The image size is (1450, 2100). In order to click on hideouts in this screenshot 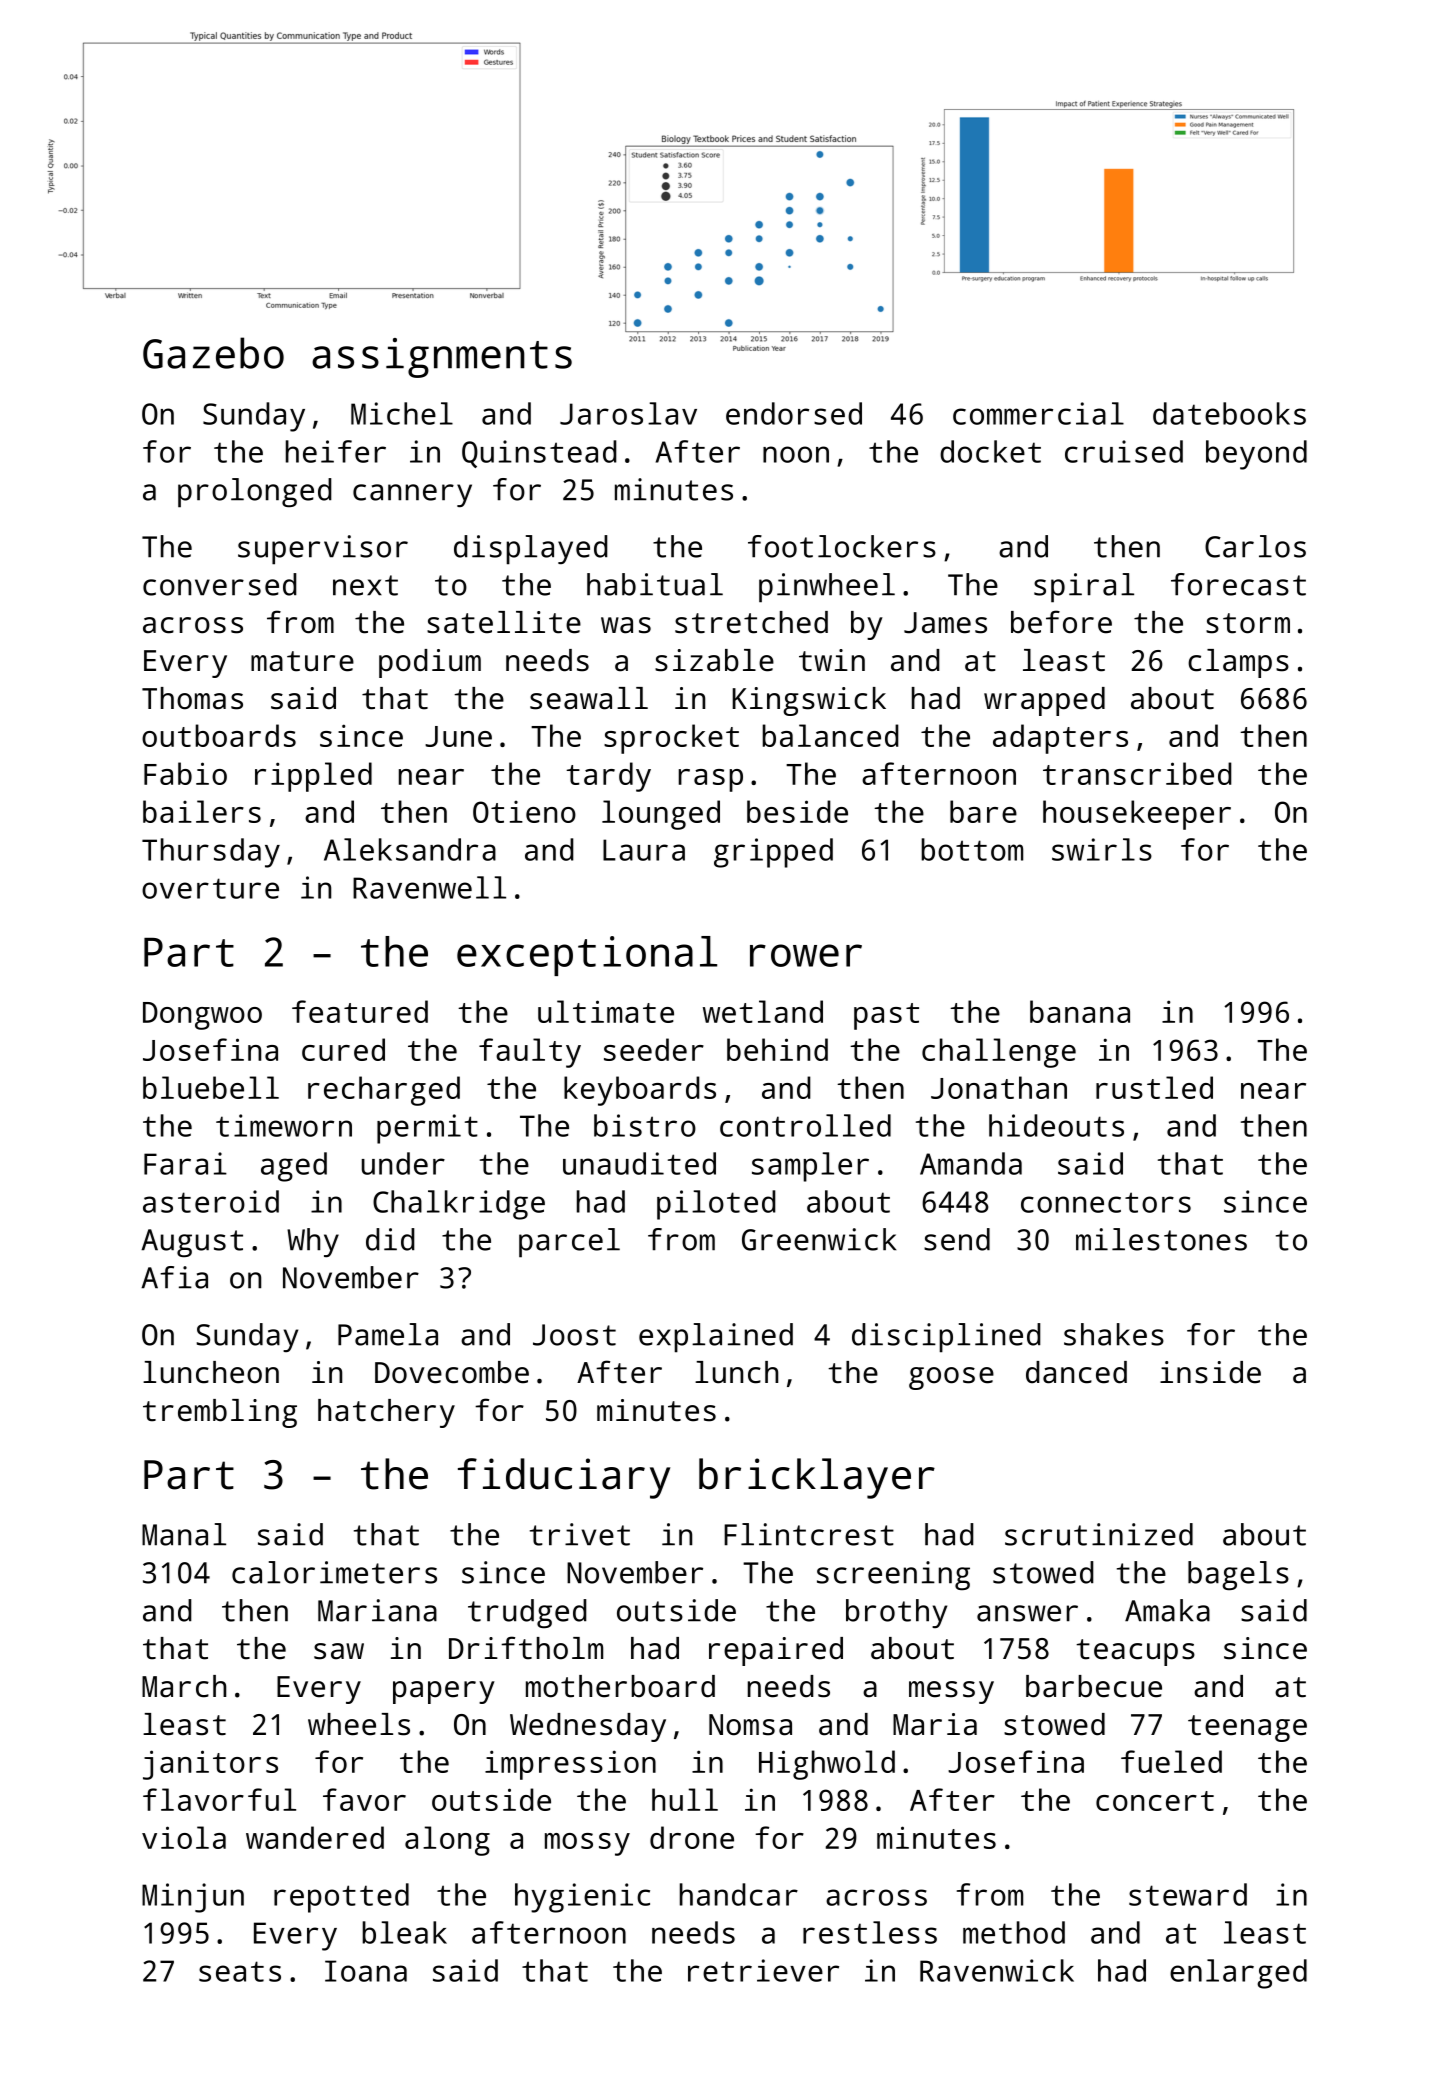, I will do `click(1056, 1125)`.
